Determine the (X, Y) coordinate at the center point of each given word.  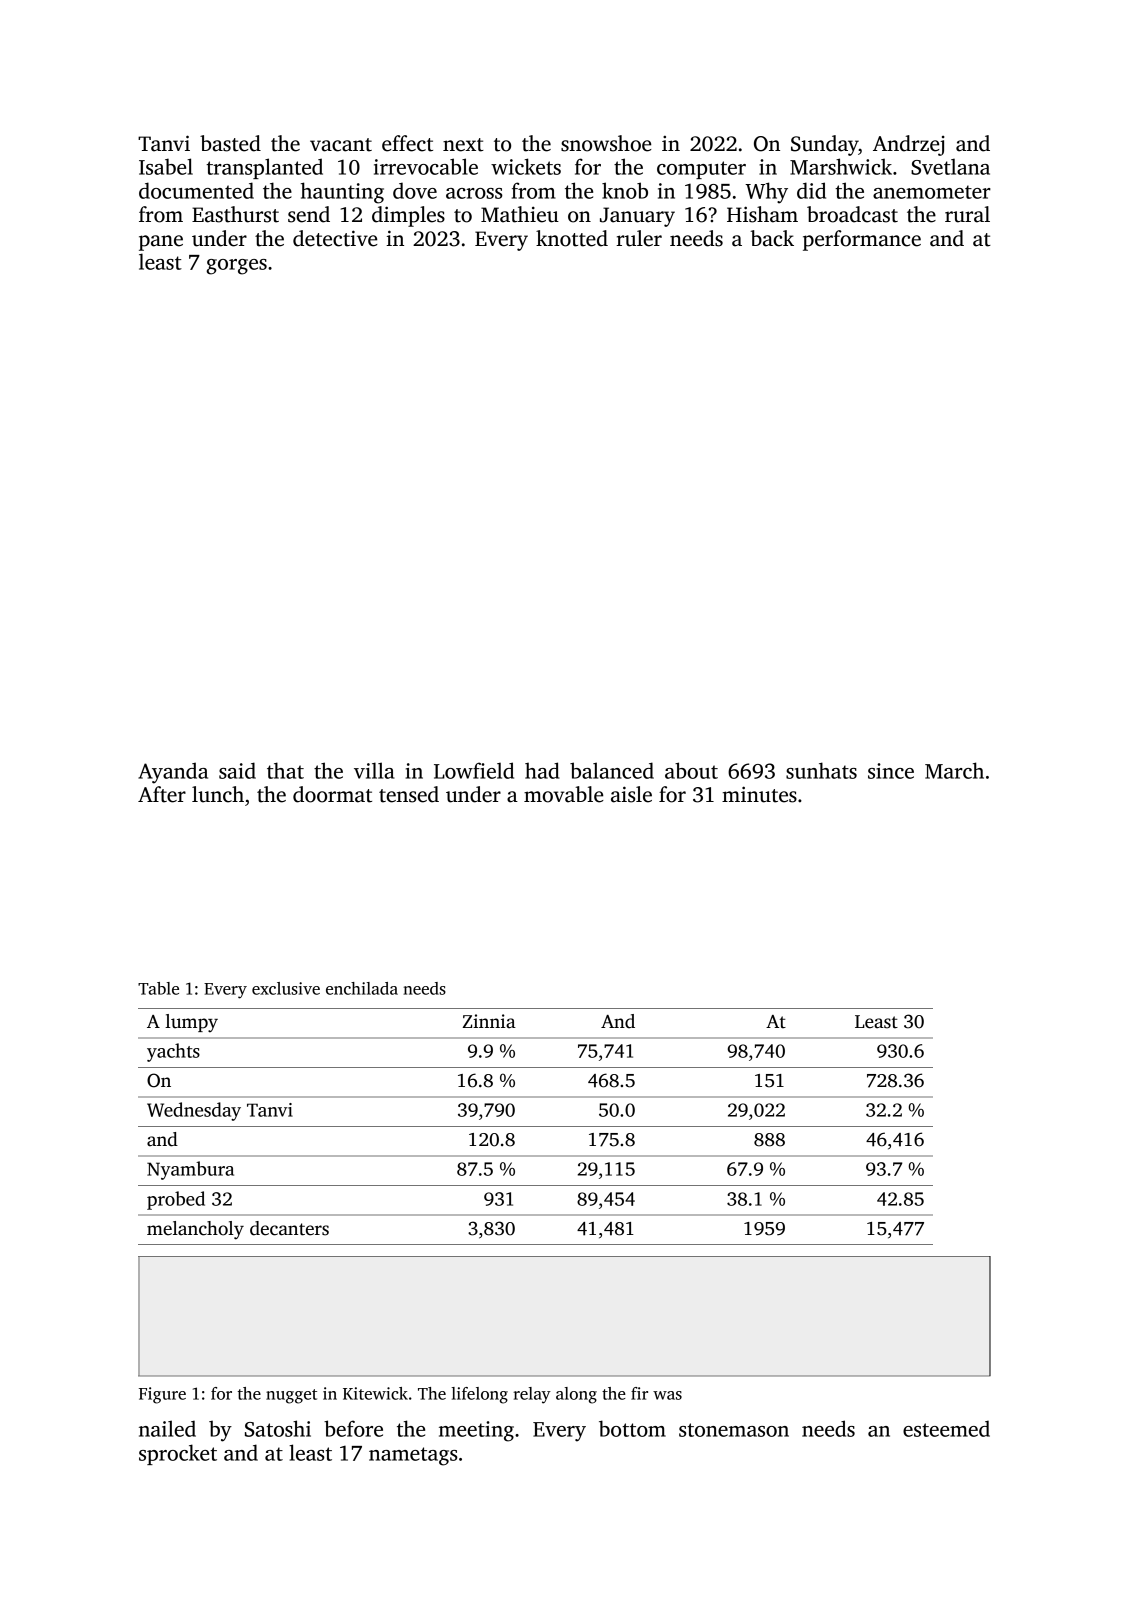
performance (862, 240)
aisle (631, 794)
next (463, 145)
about (691, 770)
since (891, 771)
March (954, 770)
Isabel (166, 166)
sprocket (178, 1454)
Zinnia (489, 1021)
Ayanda (173, 773)
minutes (759, 794)
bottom (632, 1428)
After (162, 794)
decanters (289, 1228)
